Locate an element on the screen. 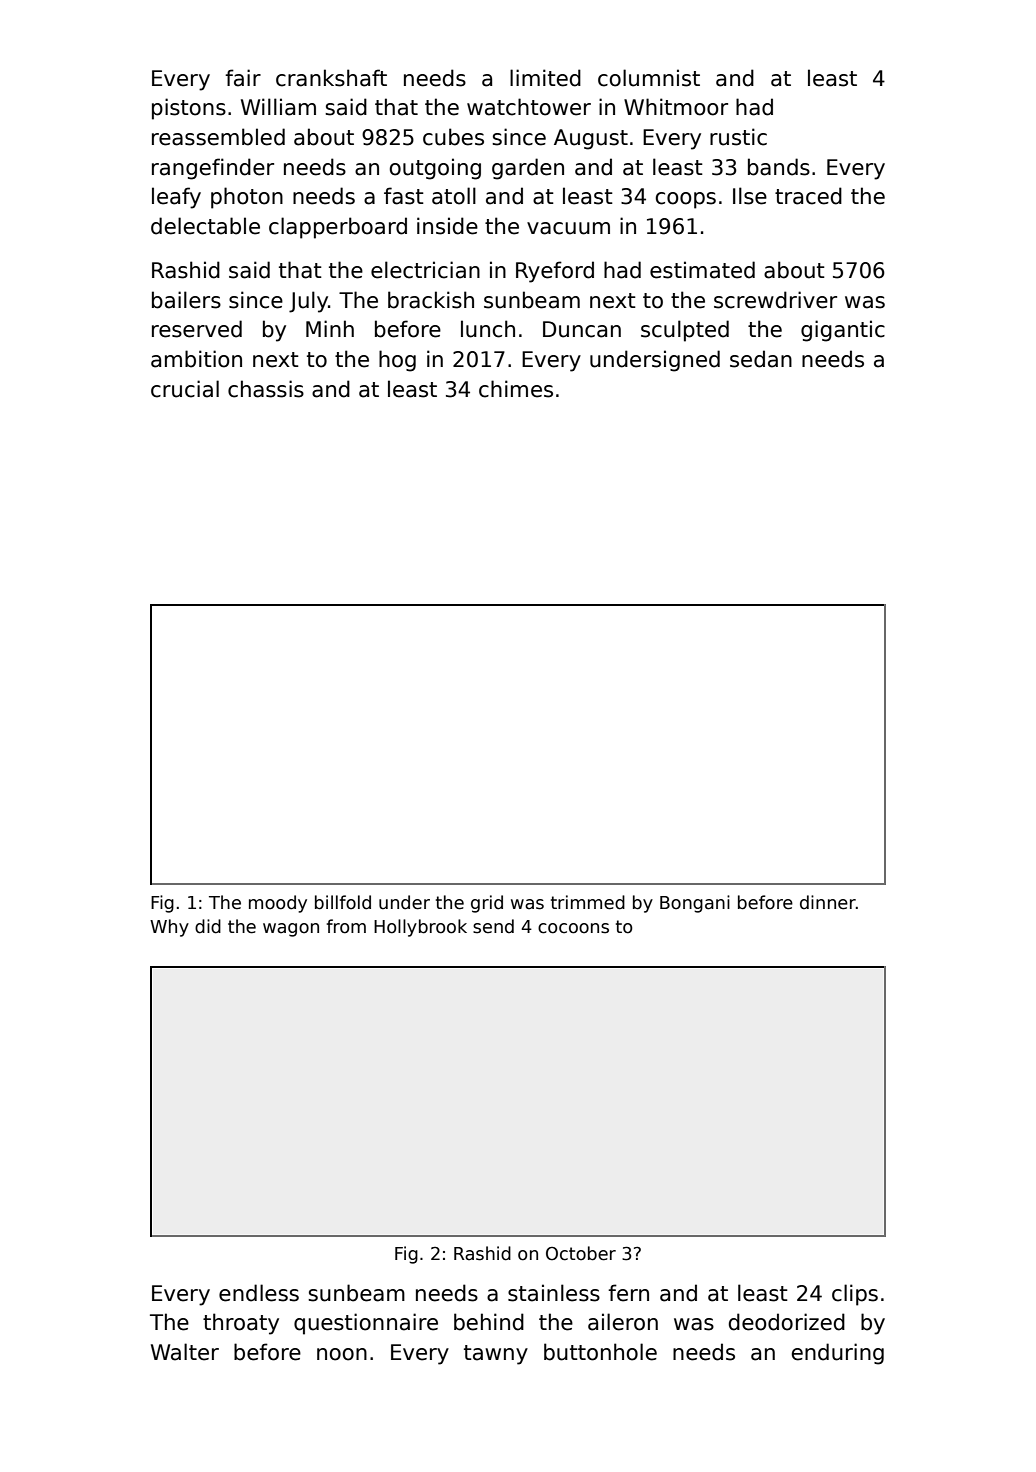 The image size is (1036, 1472). cubes is located at coordinates (453, 137).
